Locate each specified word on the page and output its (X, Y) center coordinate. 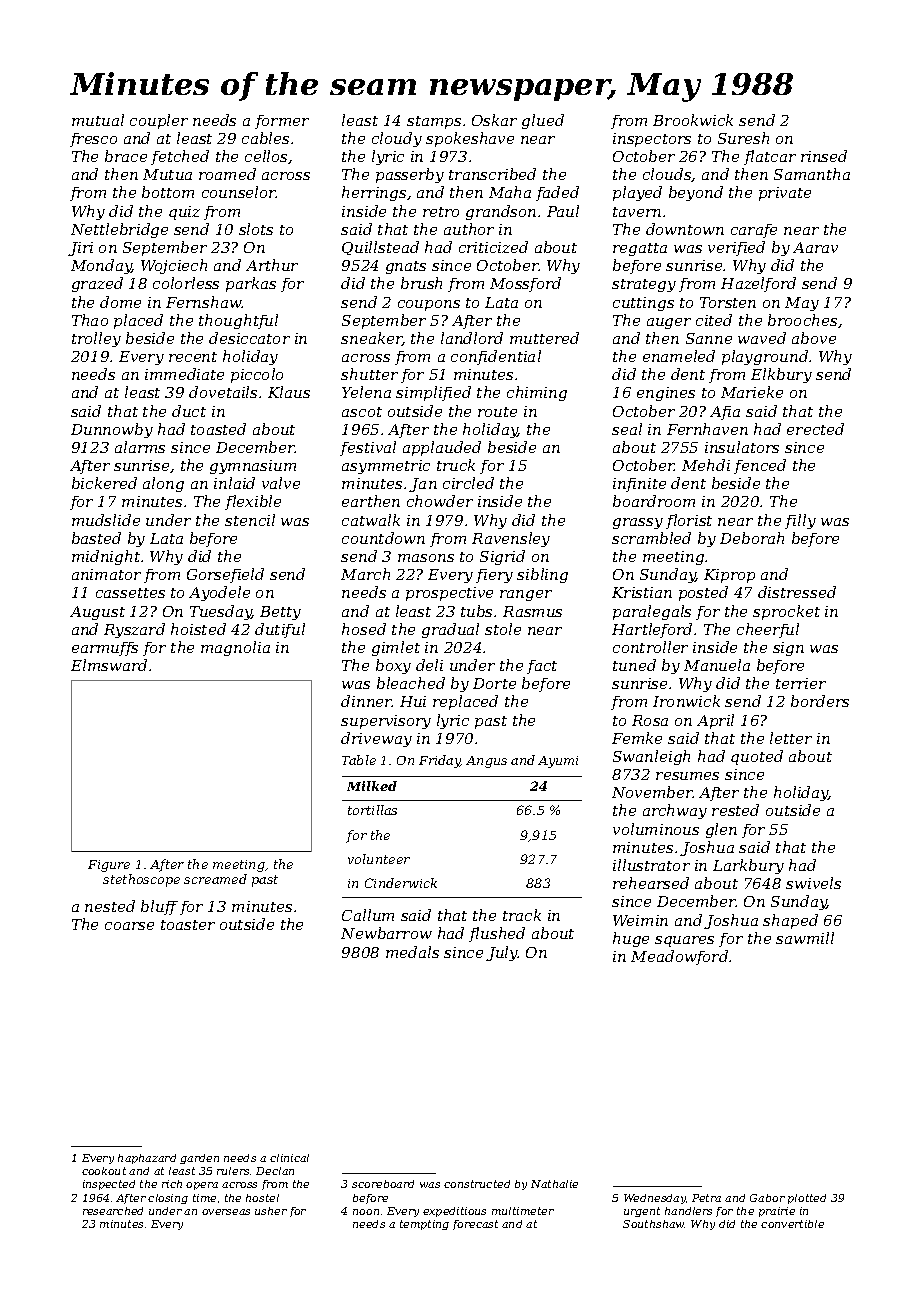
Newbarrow (386, 933)
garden (199, 1159)
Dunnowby (112, 430)
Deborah (752, 538)
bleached (411, 683)
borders (820, 701)
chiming (537, 393)
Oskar (494, 120)
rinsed (824, 156)
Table (359, 760)
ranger (526, 595)
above (814, 338)
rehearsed (651, 883)
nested (110, 906)
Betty (280, 613)
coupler (159, 121)
